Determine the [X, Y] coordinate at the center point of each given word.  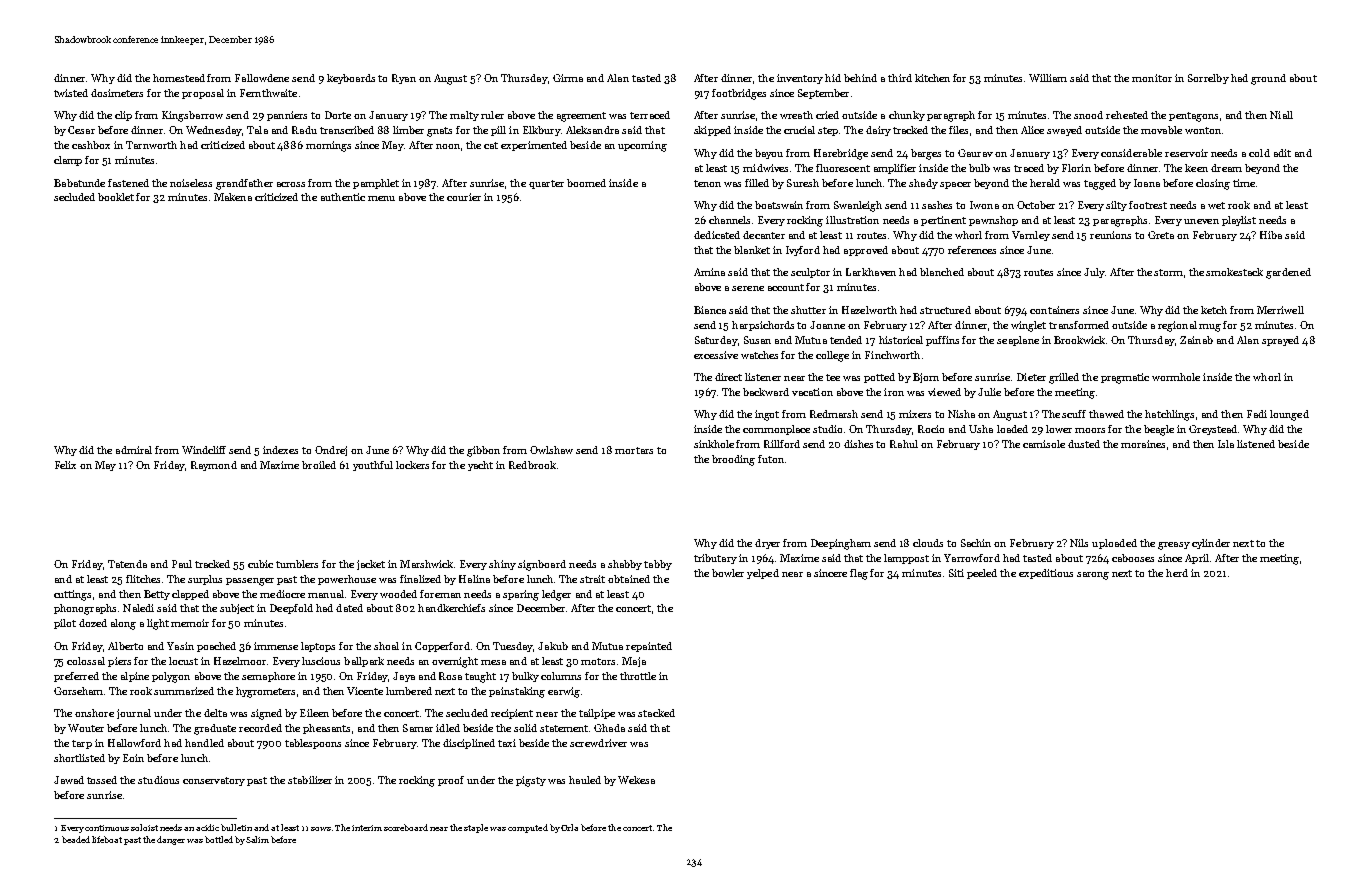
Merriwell [1280, 310]
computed [528, 828]
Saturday [716, 341]
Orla [569, 827]
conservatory [214, 781]
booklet [116, 197]
